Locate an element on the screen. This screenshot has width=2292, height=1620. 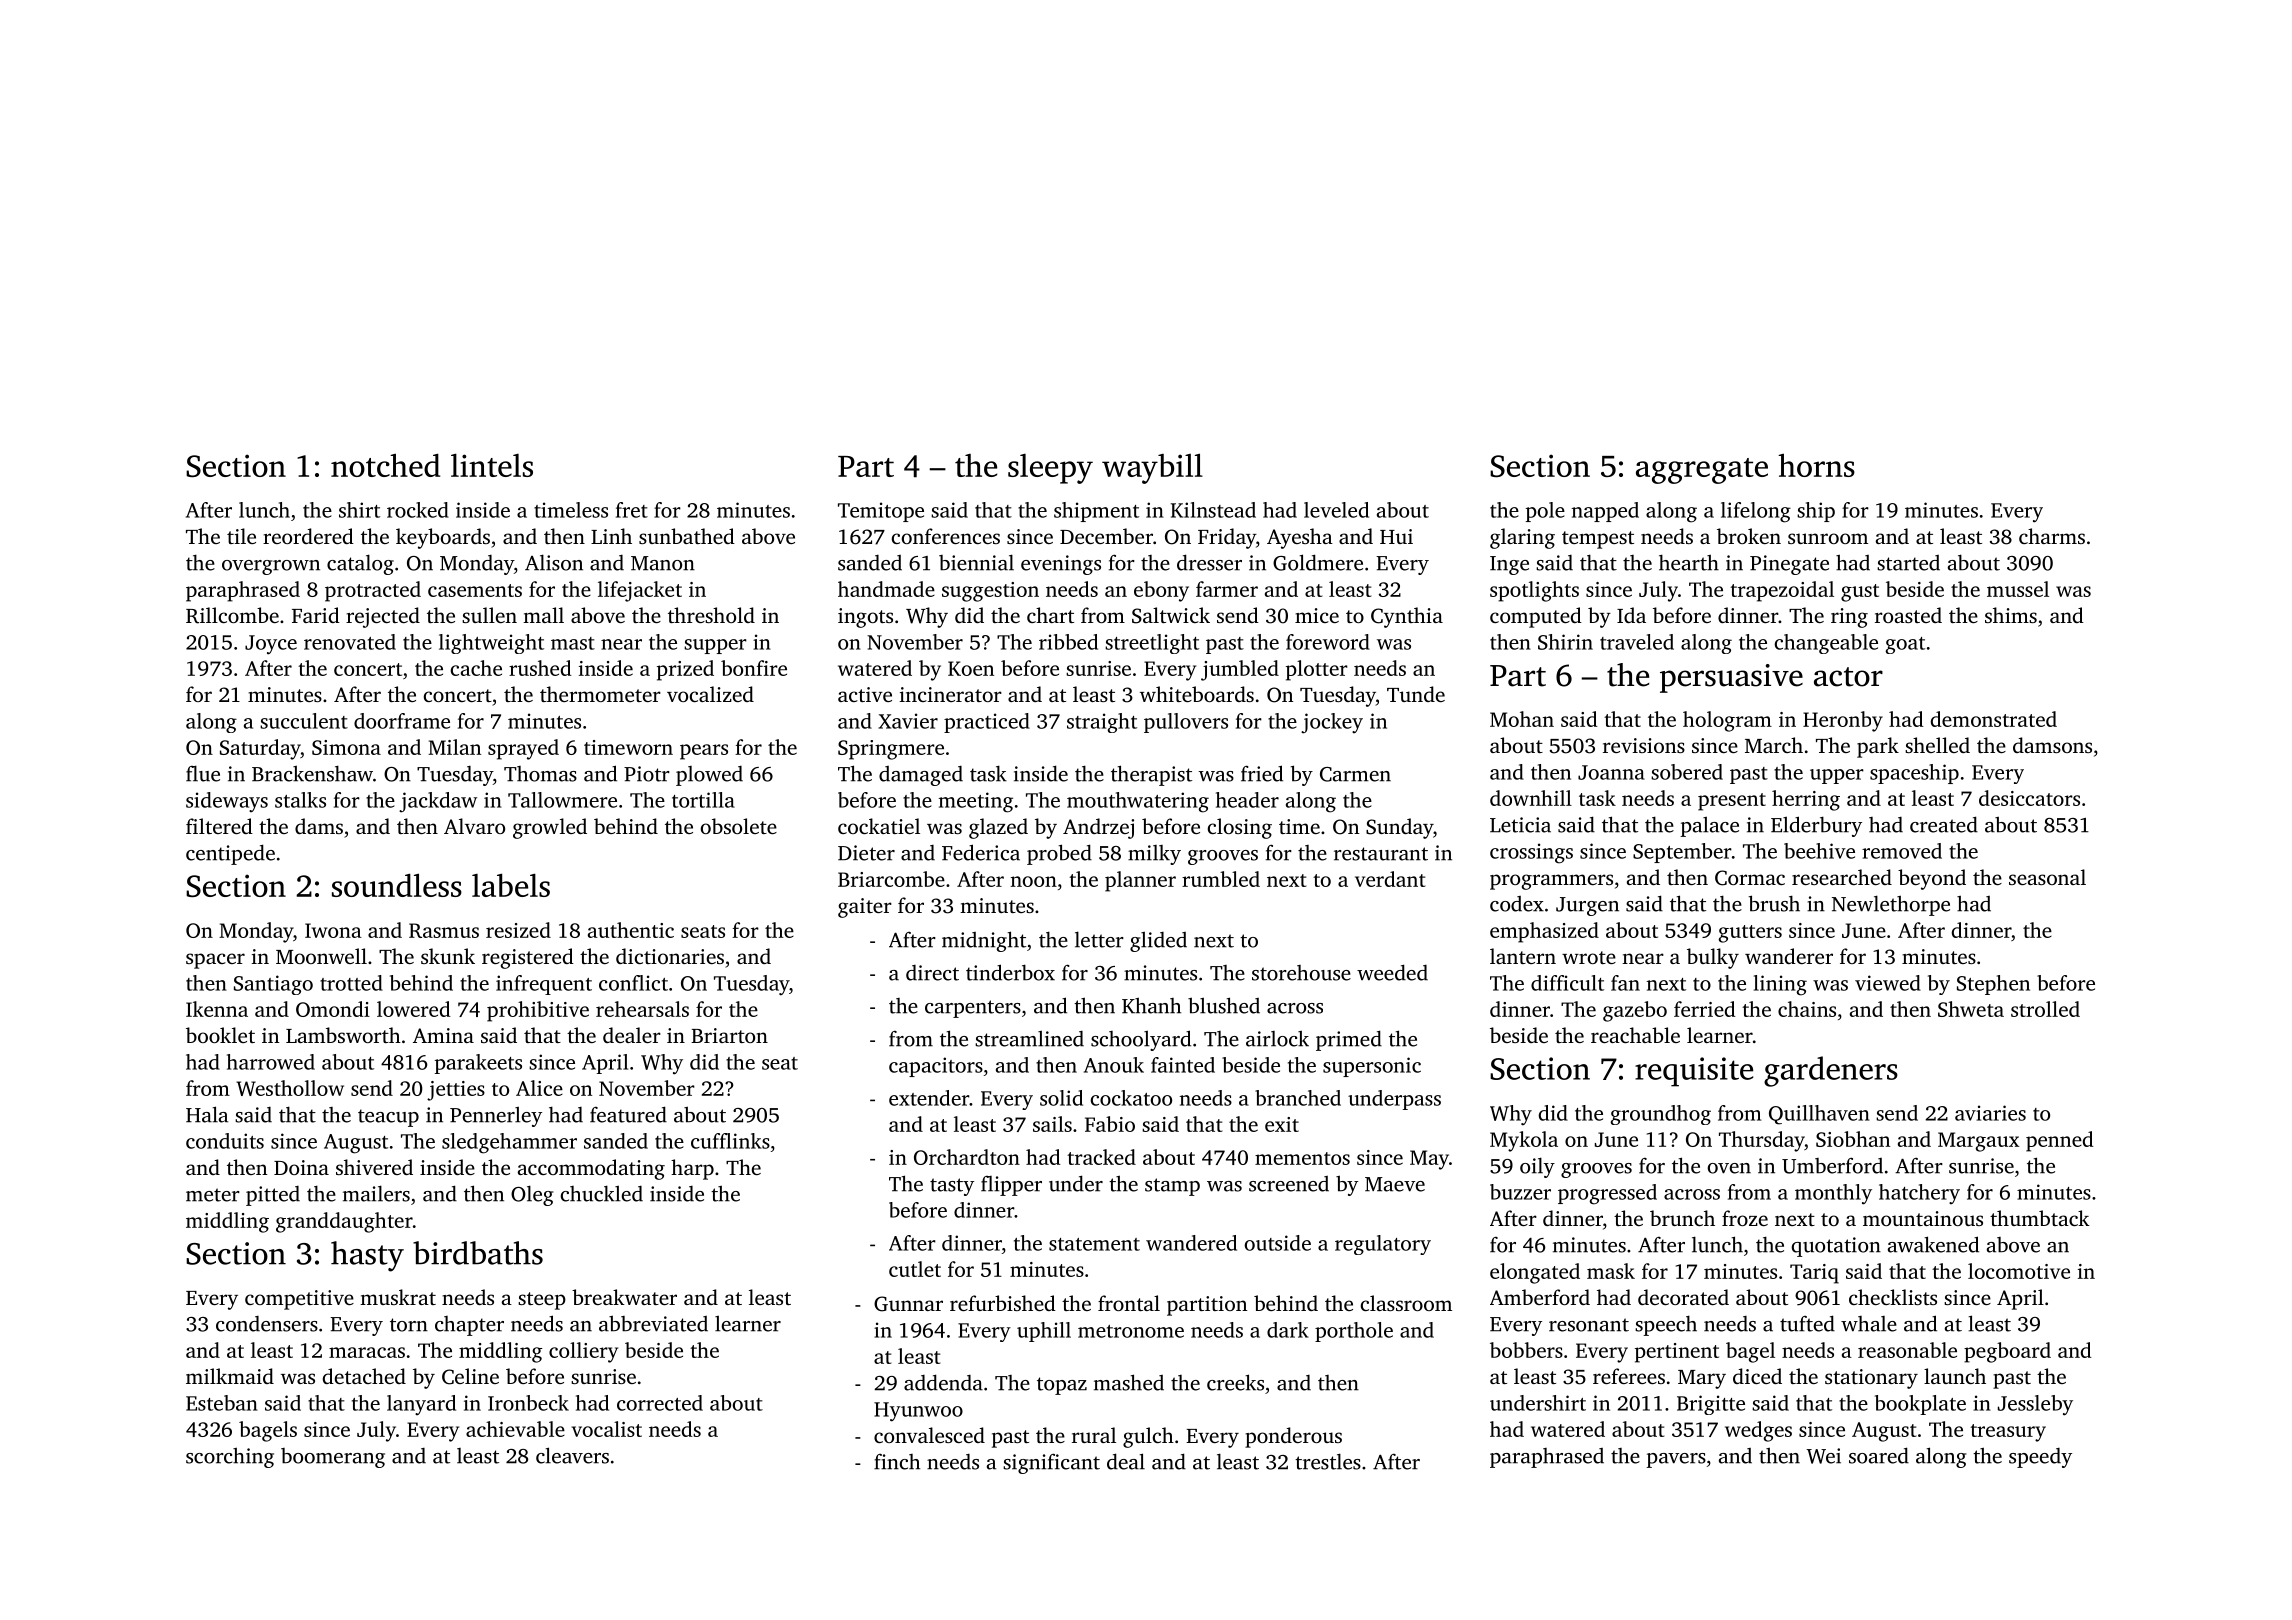
Hyunwoo is located at coordinates (918, 1412).
